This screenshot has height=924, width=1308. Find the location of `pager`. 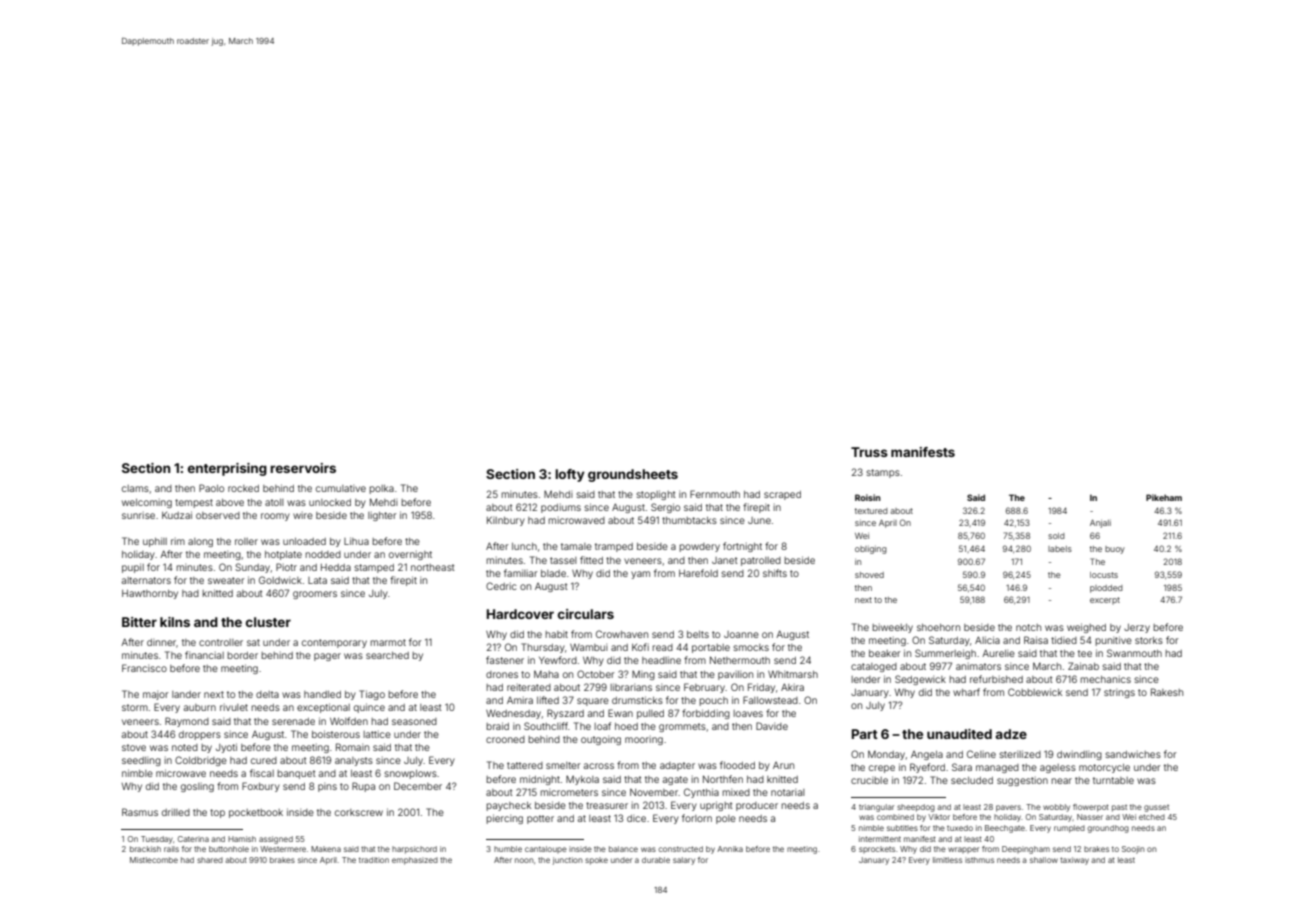

pager is located at coordinates (327, 657).
